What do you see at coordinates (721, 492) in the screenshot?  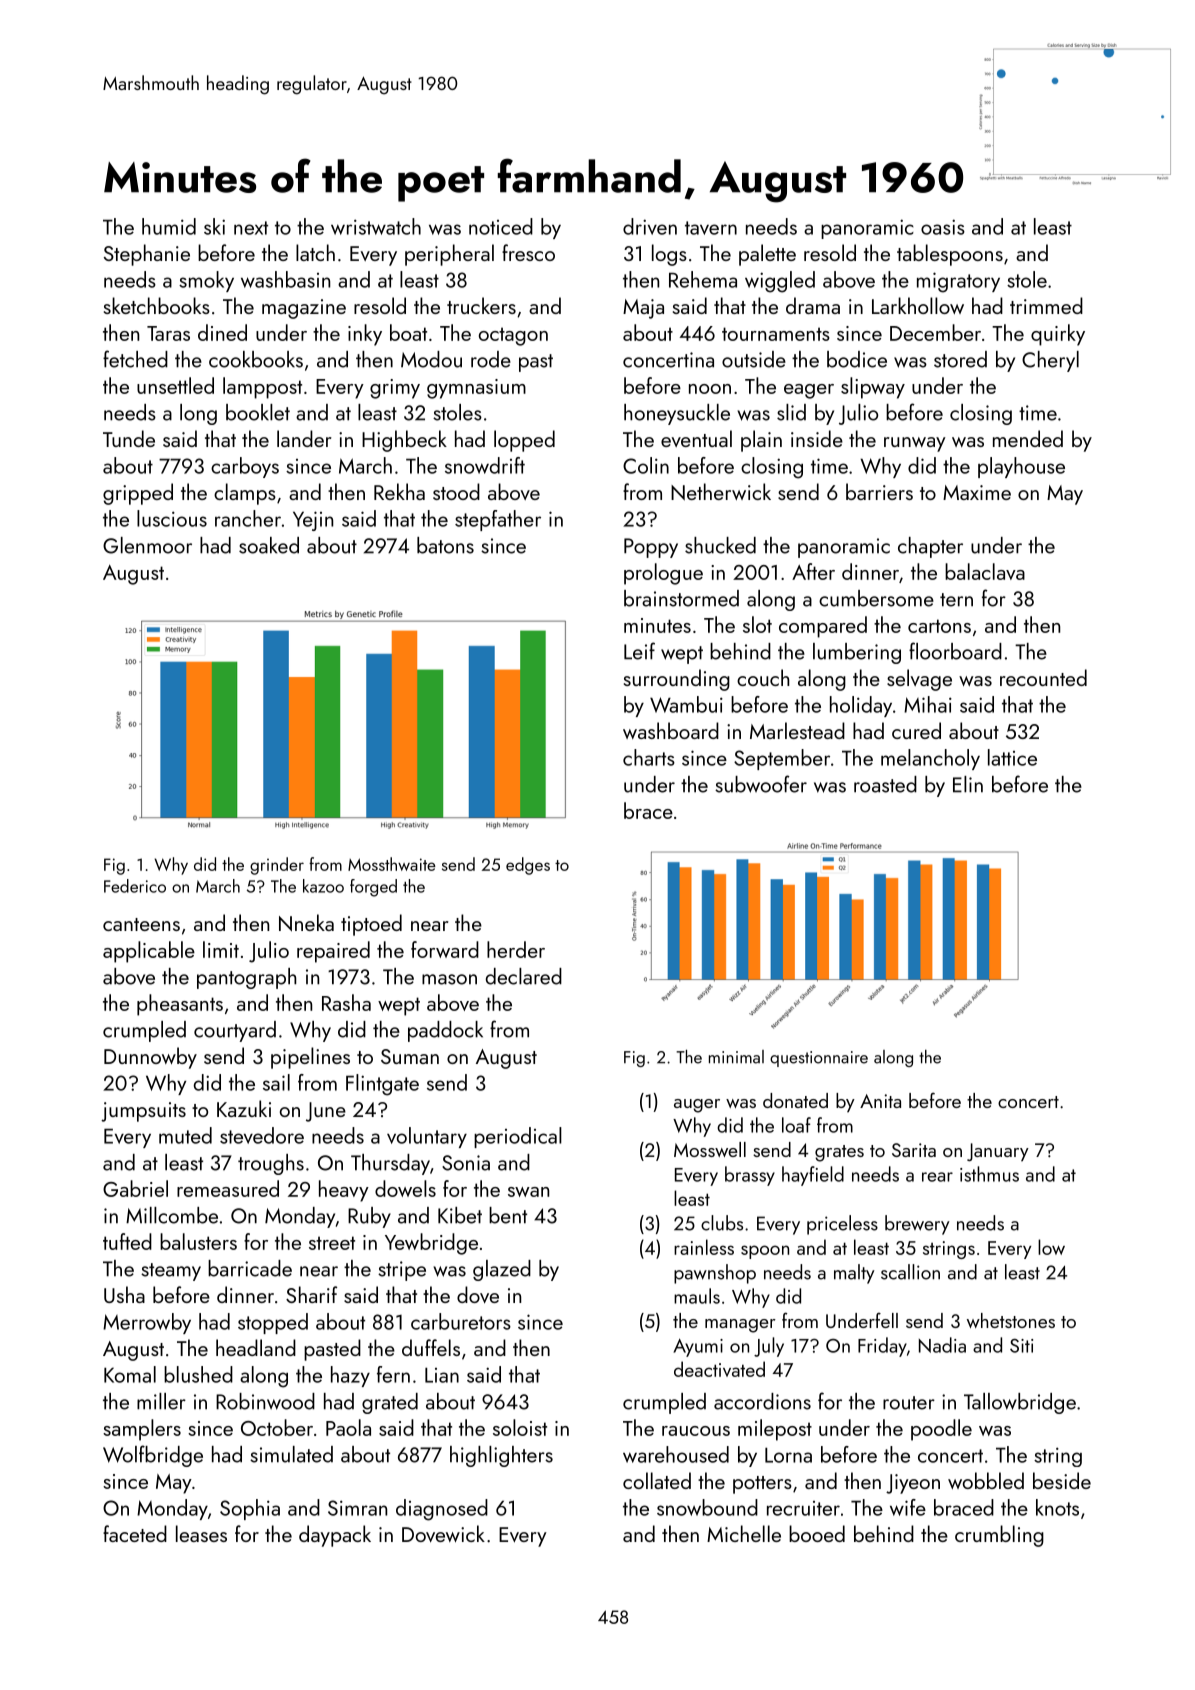 I see `Netherwick` at bounding box center [721, 492].
